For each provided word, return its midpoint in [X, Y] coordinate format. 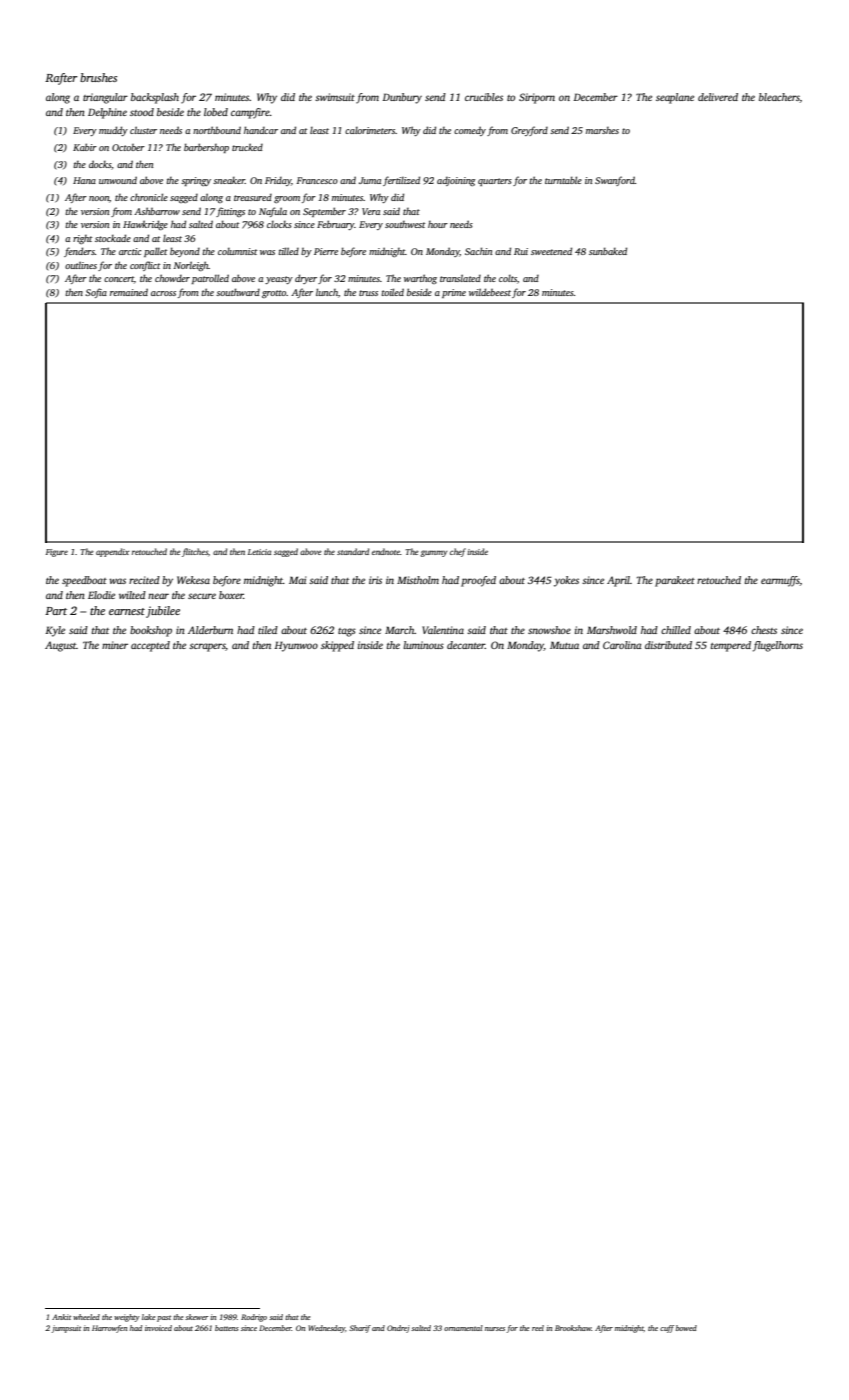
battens [227, 1328]
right [82, 239]
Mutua [564, 645]
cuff [667, 1329]
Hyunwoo [296, 646]
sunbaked [608, 251]
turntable [563, 180]
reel [538, 1328]
